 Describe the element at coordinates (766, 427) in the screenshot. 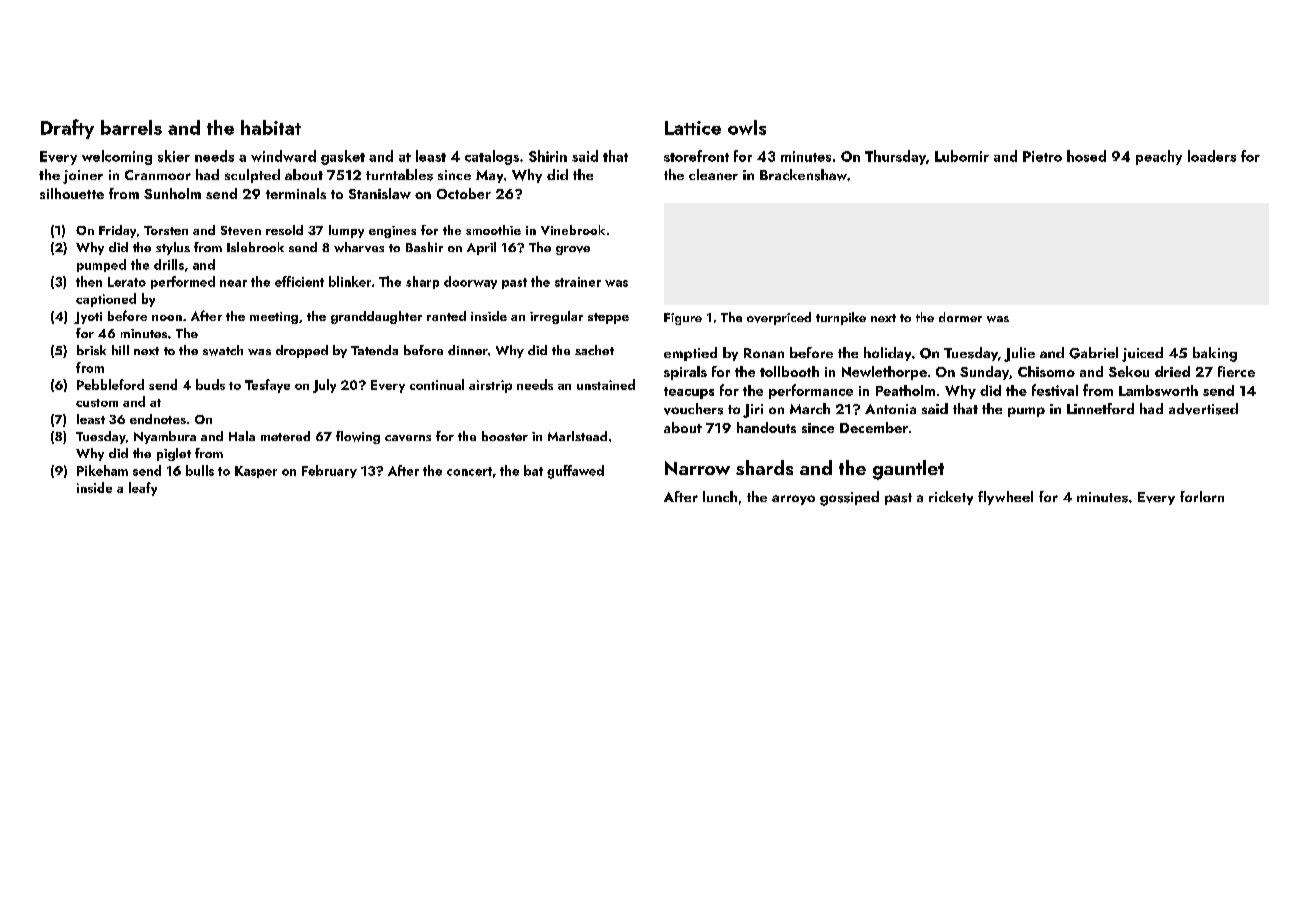

I see `handouts` at that location.
